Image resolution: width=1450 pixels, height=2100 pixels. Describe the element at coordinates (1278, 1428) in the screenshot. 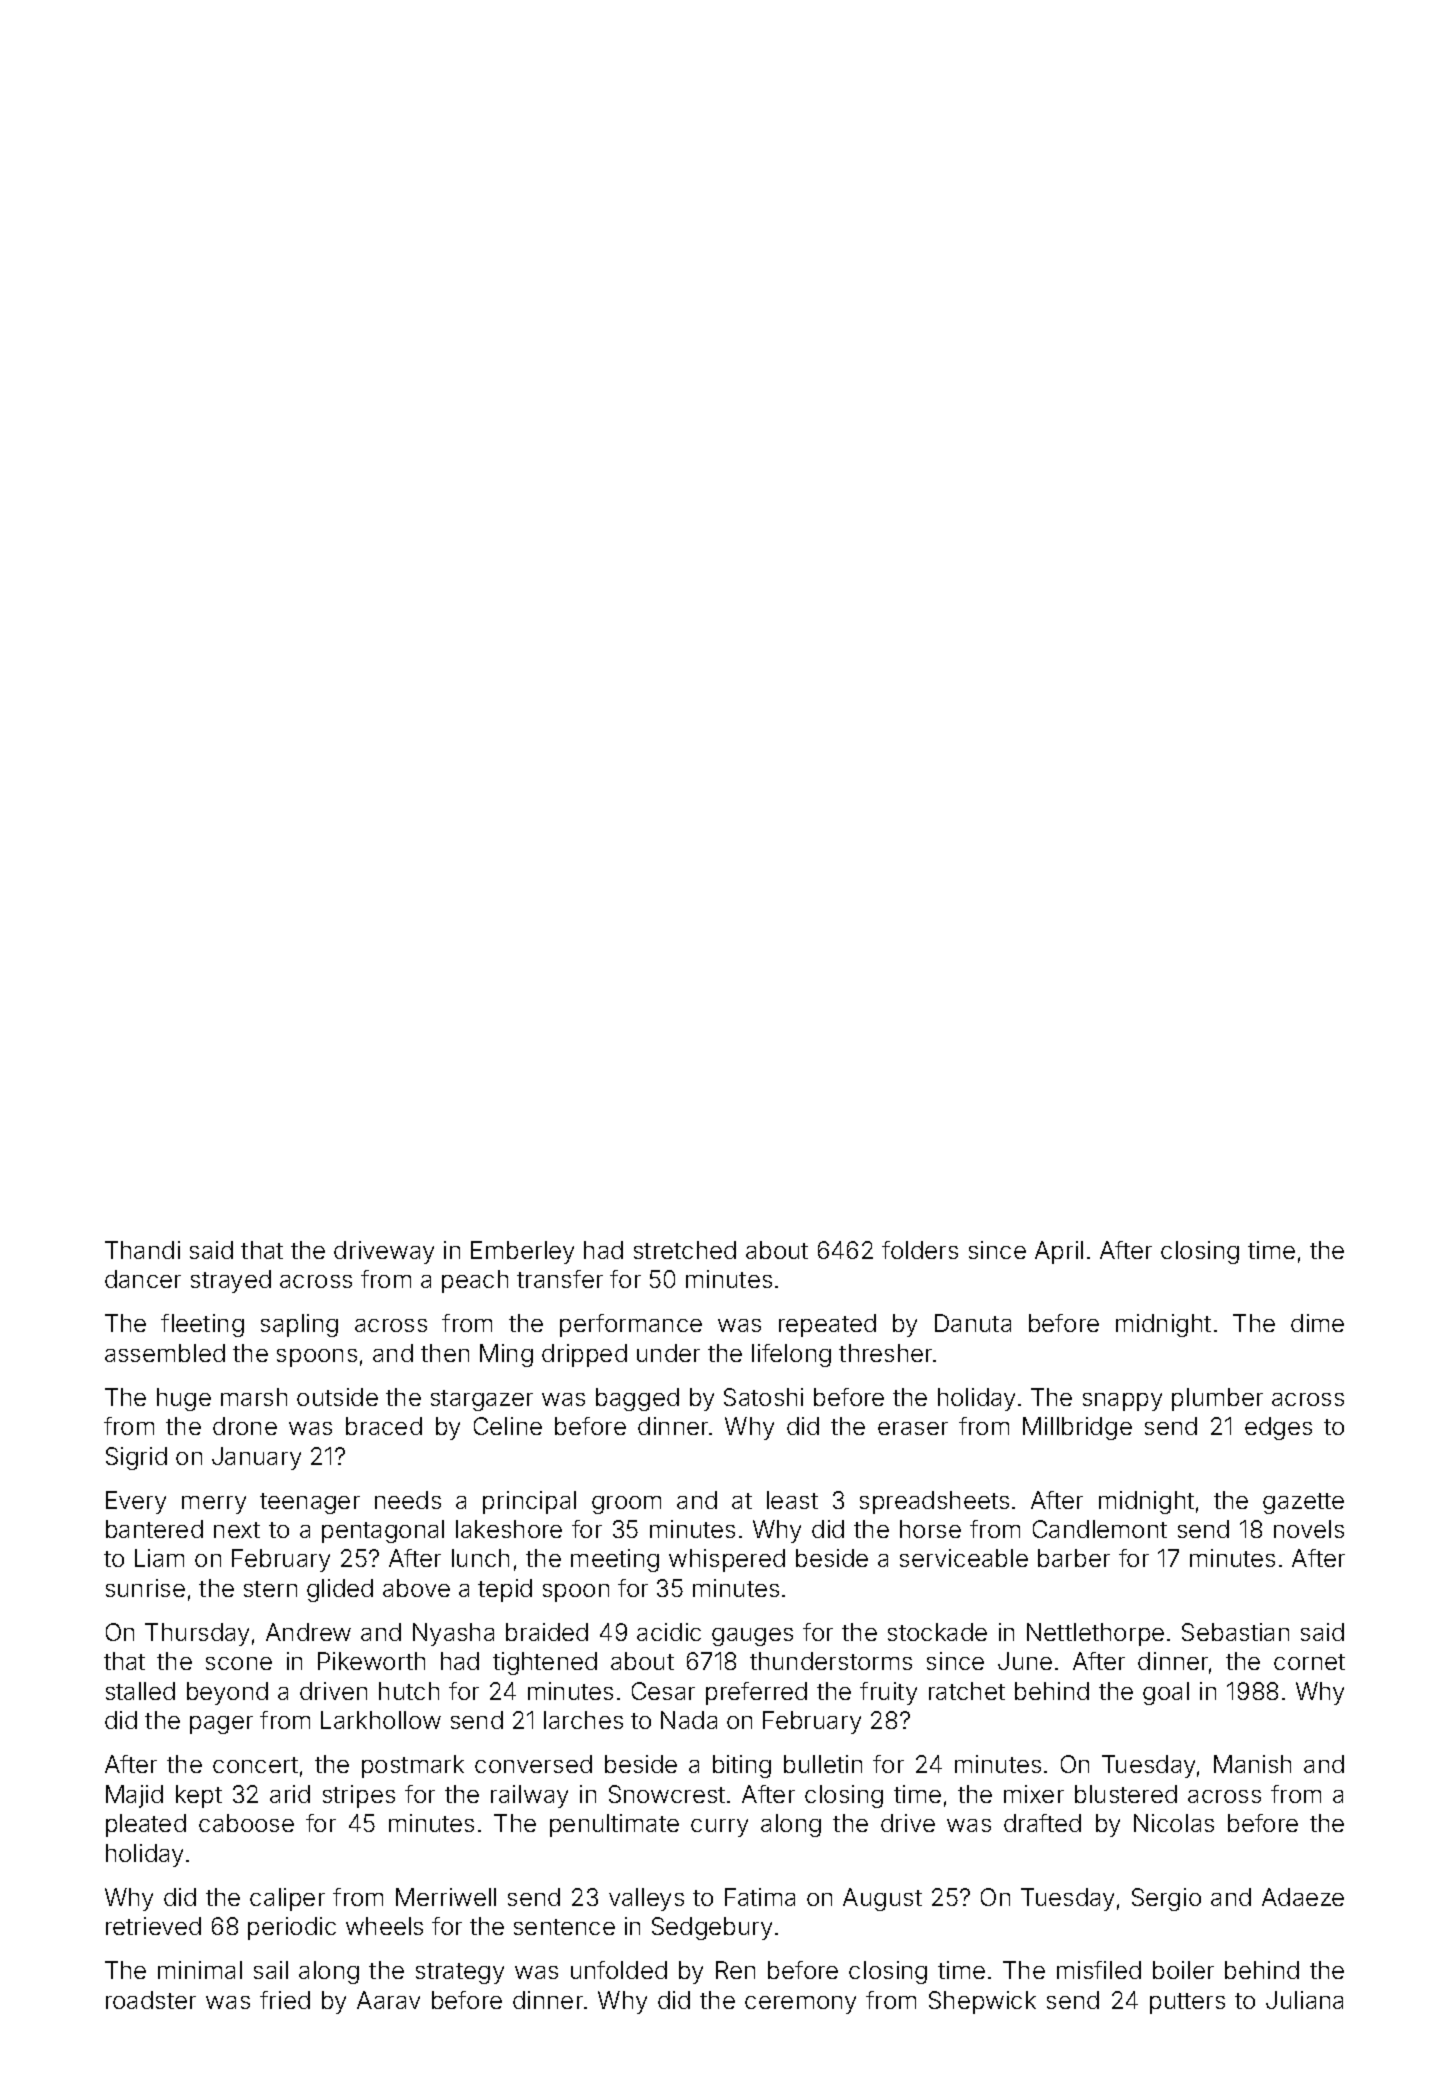

I see `edges` at that location.
